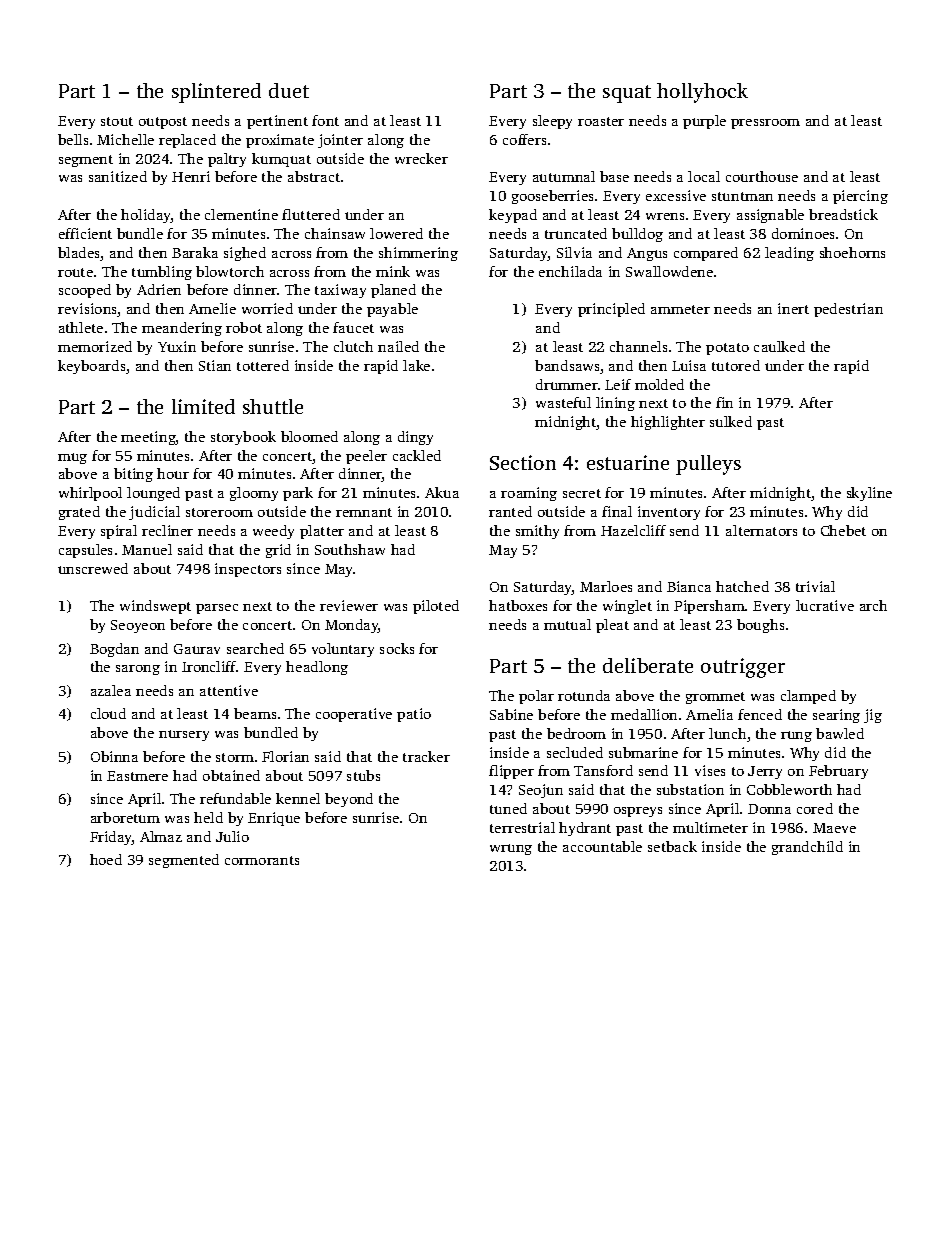 The width and height of the screenshot is (952, 1233). What do you see at coordinates (216, 93) in the screenshot?
I see `splintered` at bounding box center [216, 93].
